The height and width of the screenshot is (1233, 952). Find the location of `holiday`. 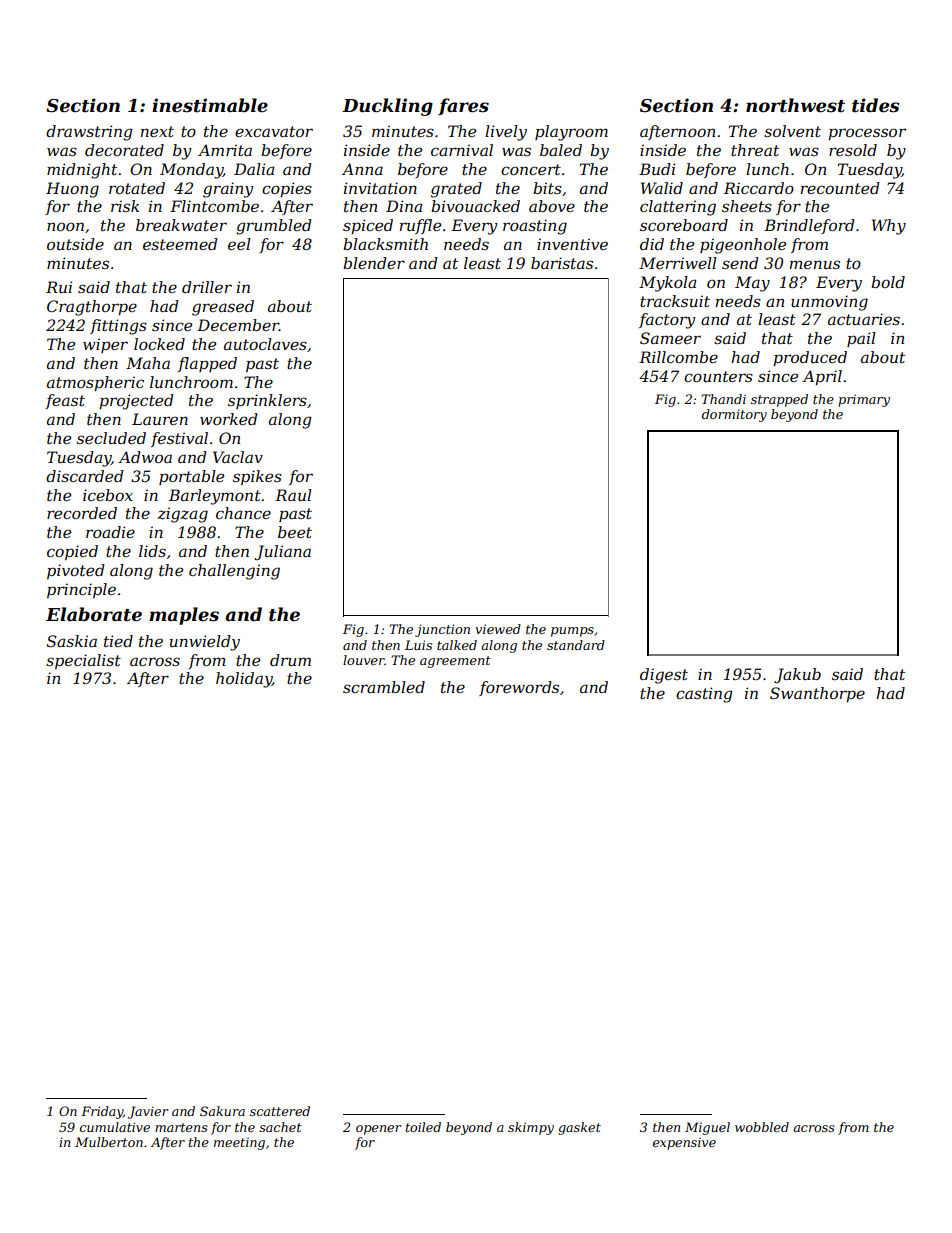

holiday is located at coordinates (244, 680).
